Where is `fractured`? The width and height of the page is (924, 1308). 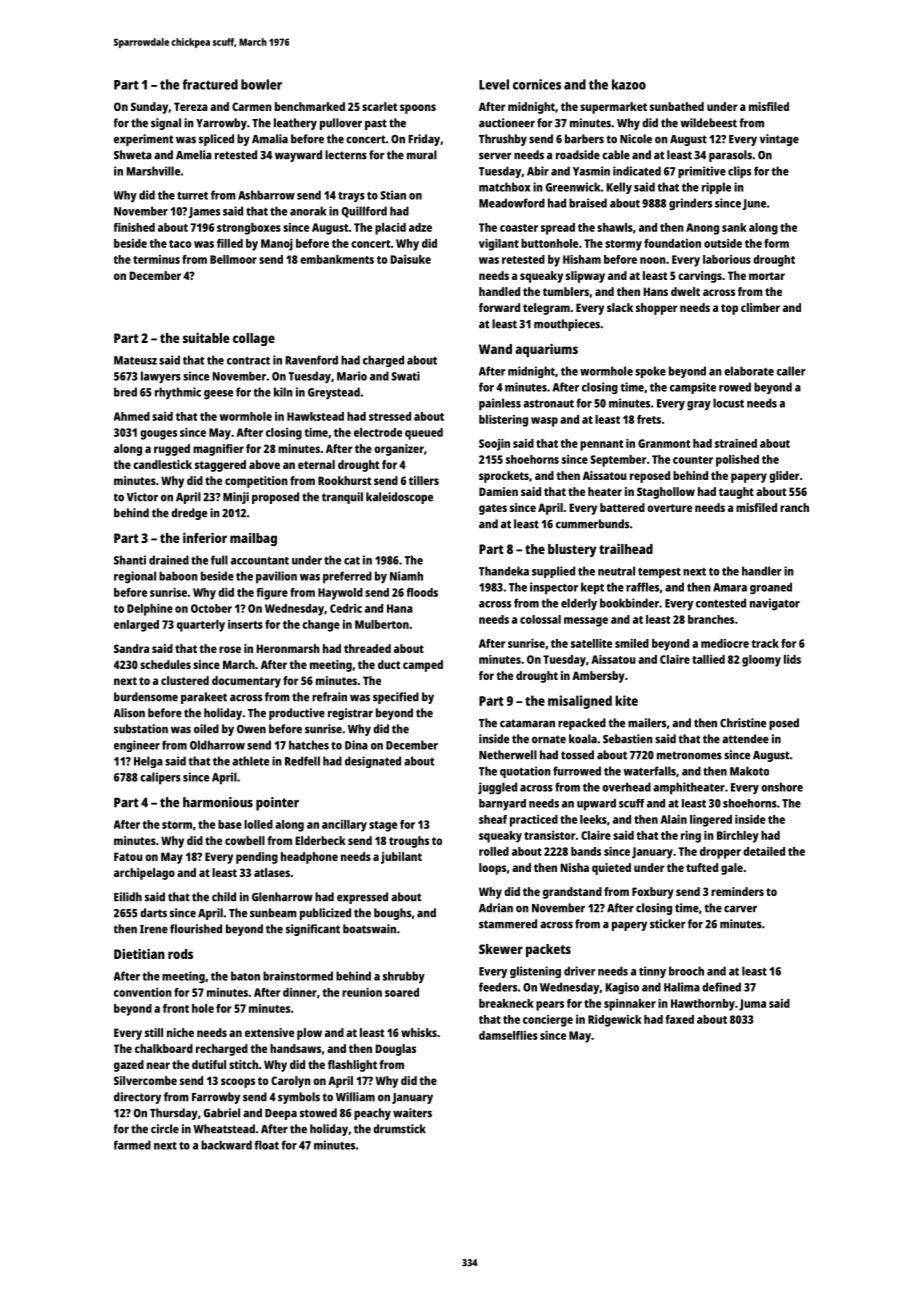 fractured is located at coordinates (210, 84).
